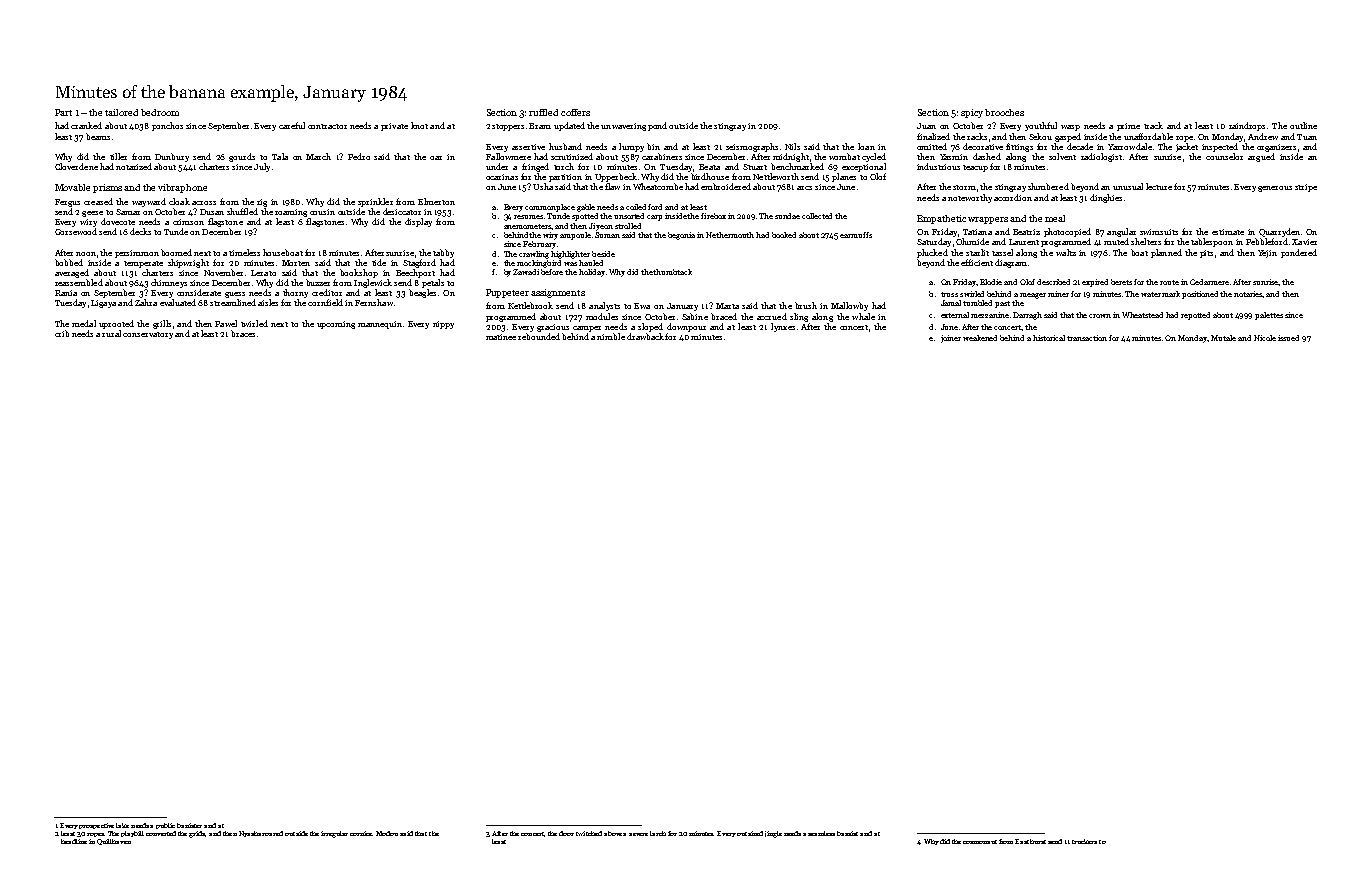  What do you see at coordinates (243, 333) in the document?
I see `braces` at bounding box center [243, 333].
